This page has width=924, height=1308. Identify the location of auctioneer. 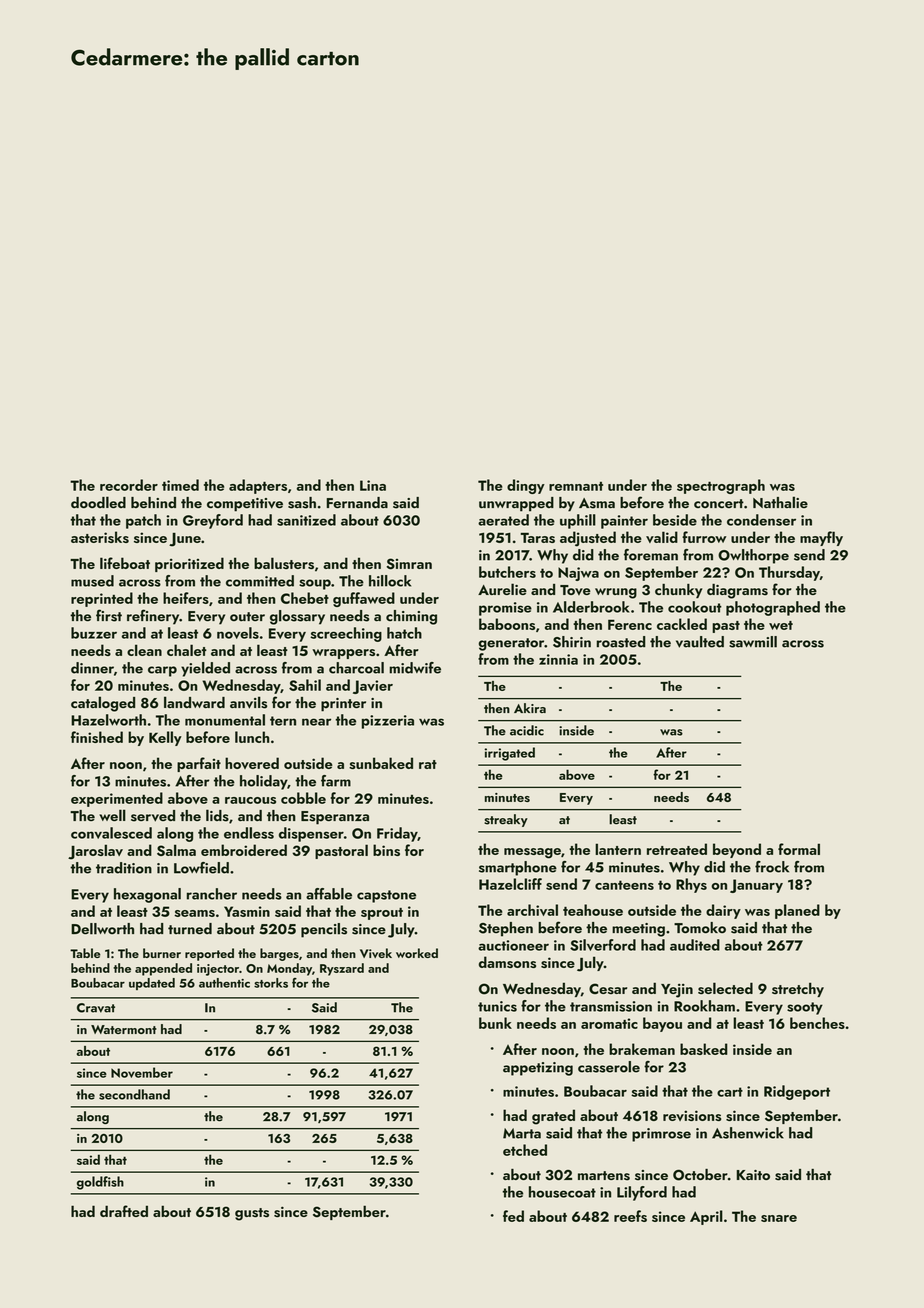
(513, 945).
